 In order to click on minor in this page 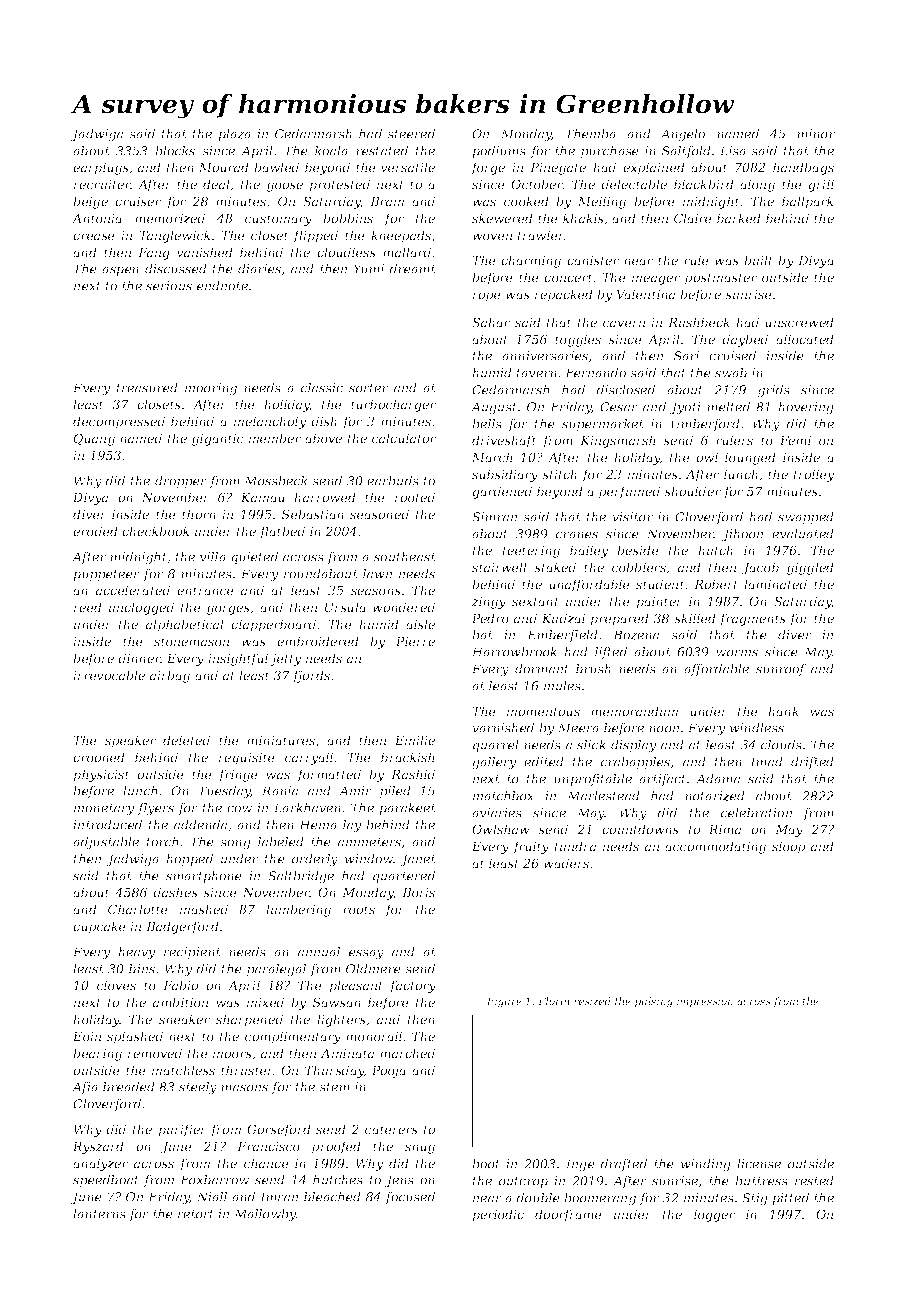, I will do `click(816, 134)`.
